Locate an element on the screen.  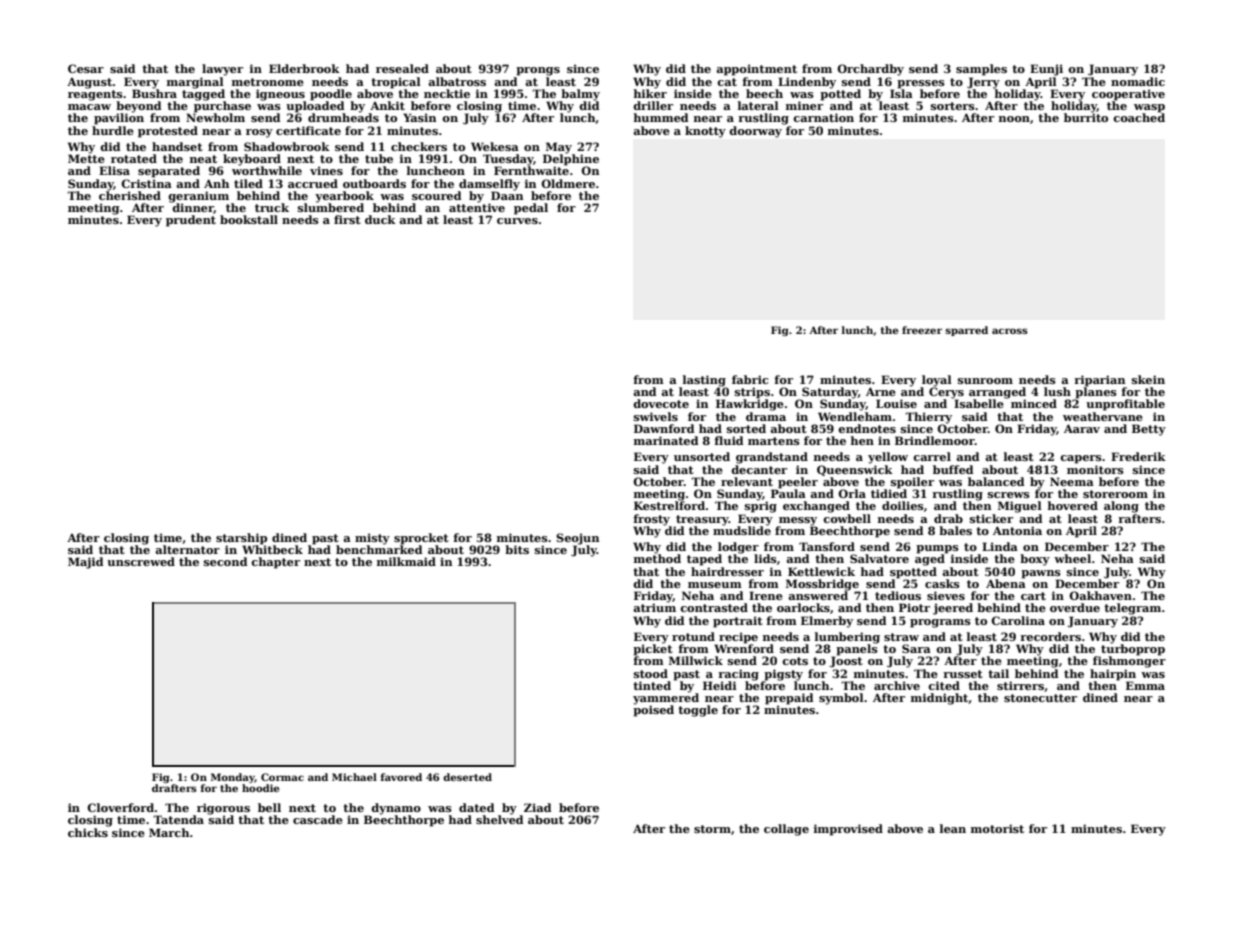
picket is located at coordinates (653, 650).
